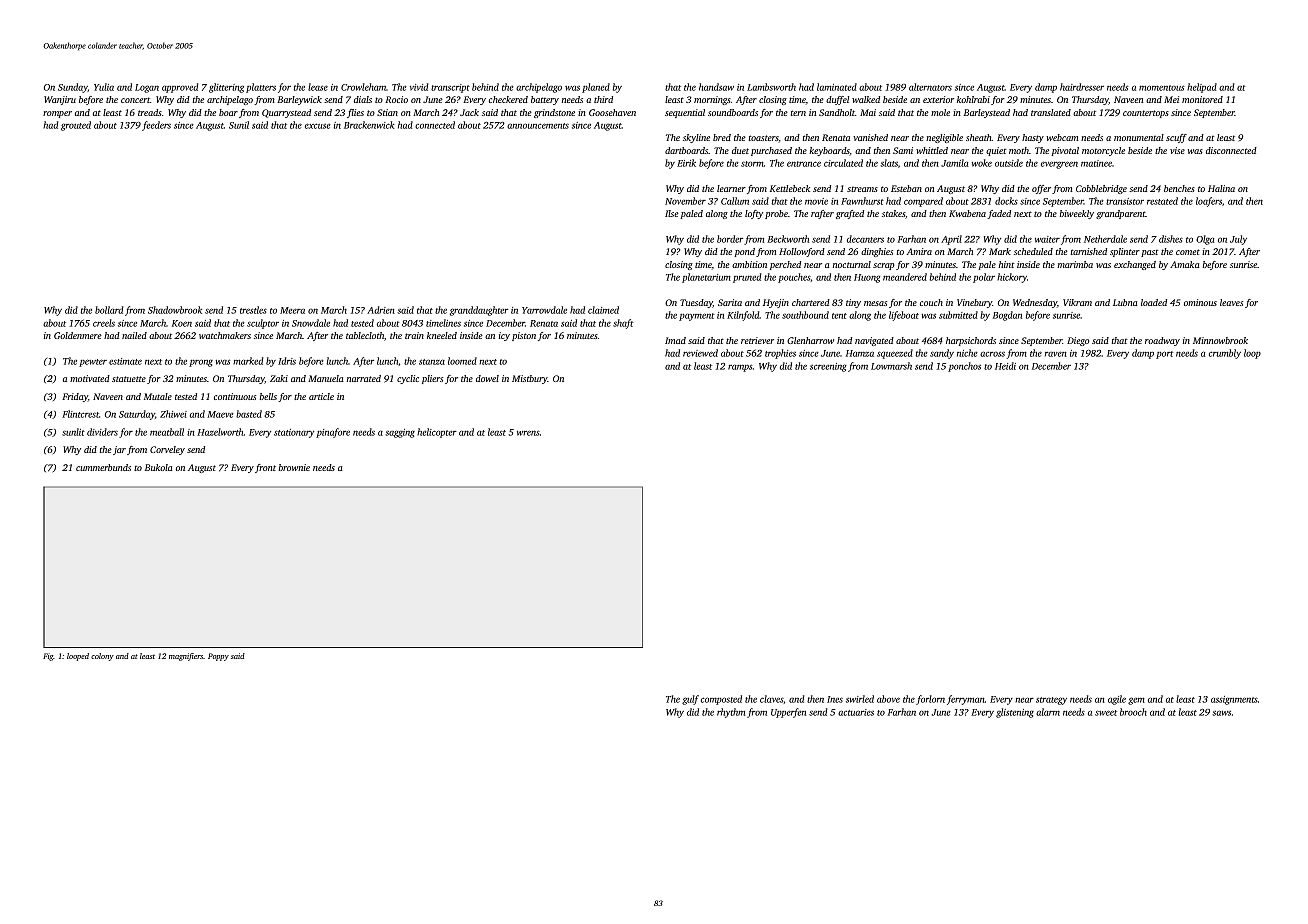  I want to click on assignments, so click(1234, 700).
